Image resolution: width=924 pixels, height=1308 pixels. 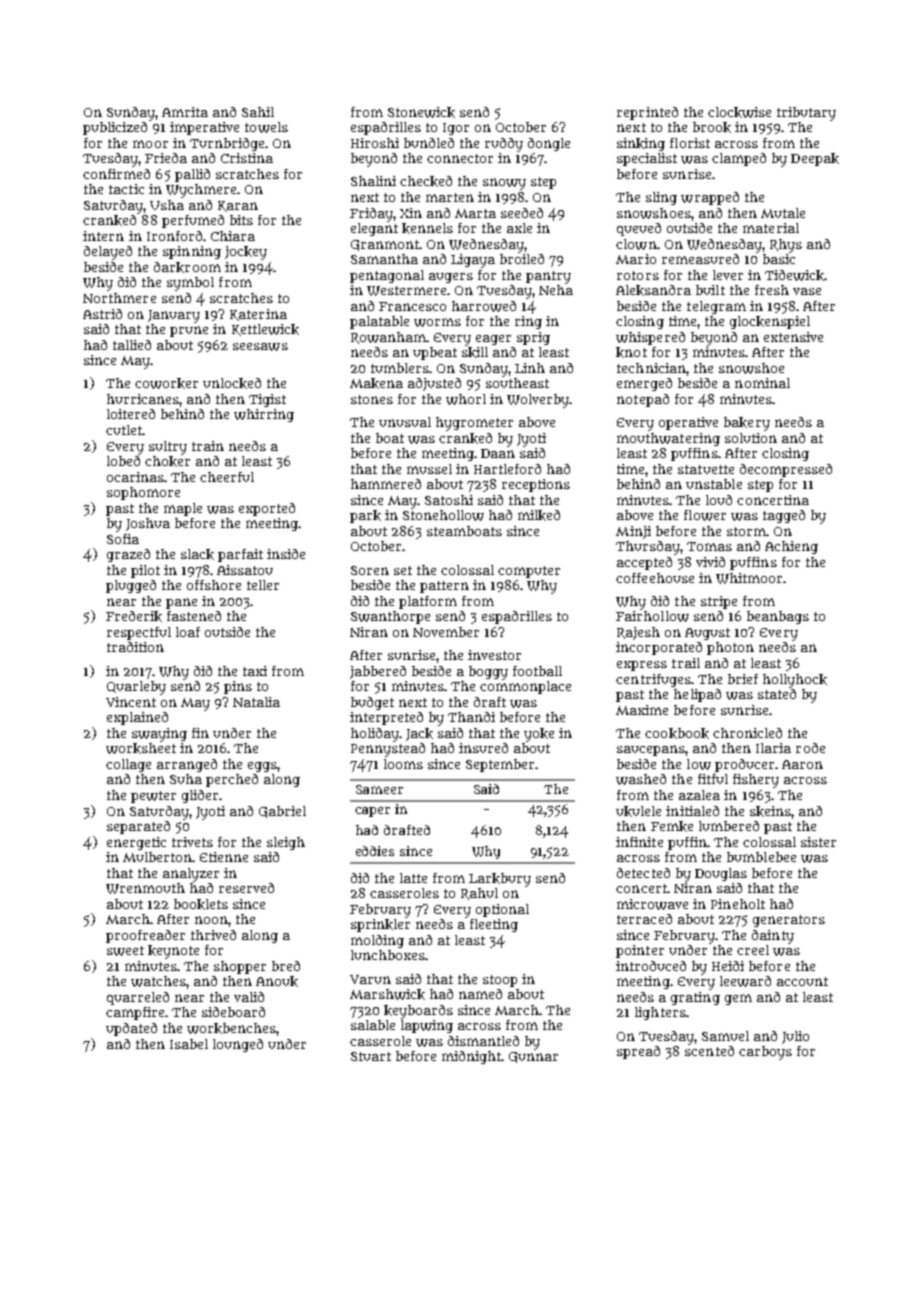 What do you see at coordinates (539, 735) in the document?
I see `yoke` at bounding box center [539, 735].
